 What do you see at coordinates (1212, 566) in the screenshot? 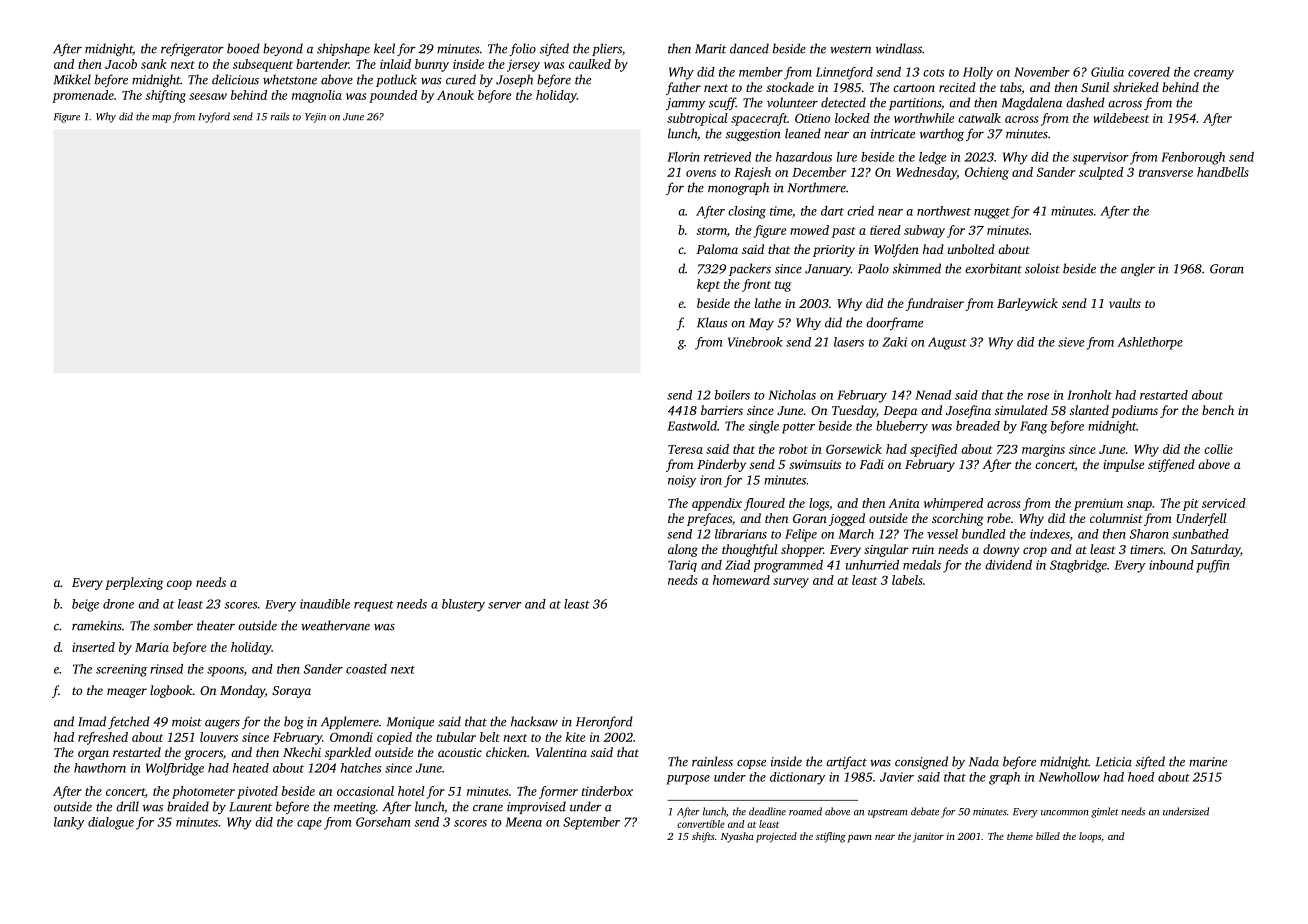
I see `puffin` at bounding box center [1212, 566].
